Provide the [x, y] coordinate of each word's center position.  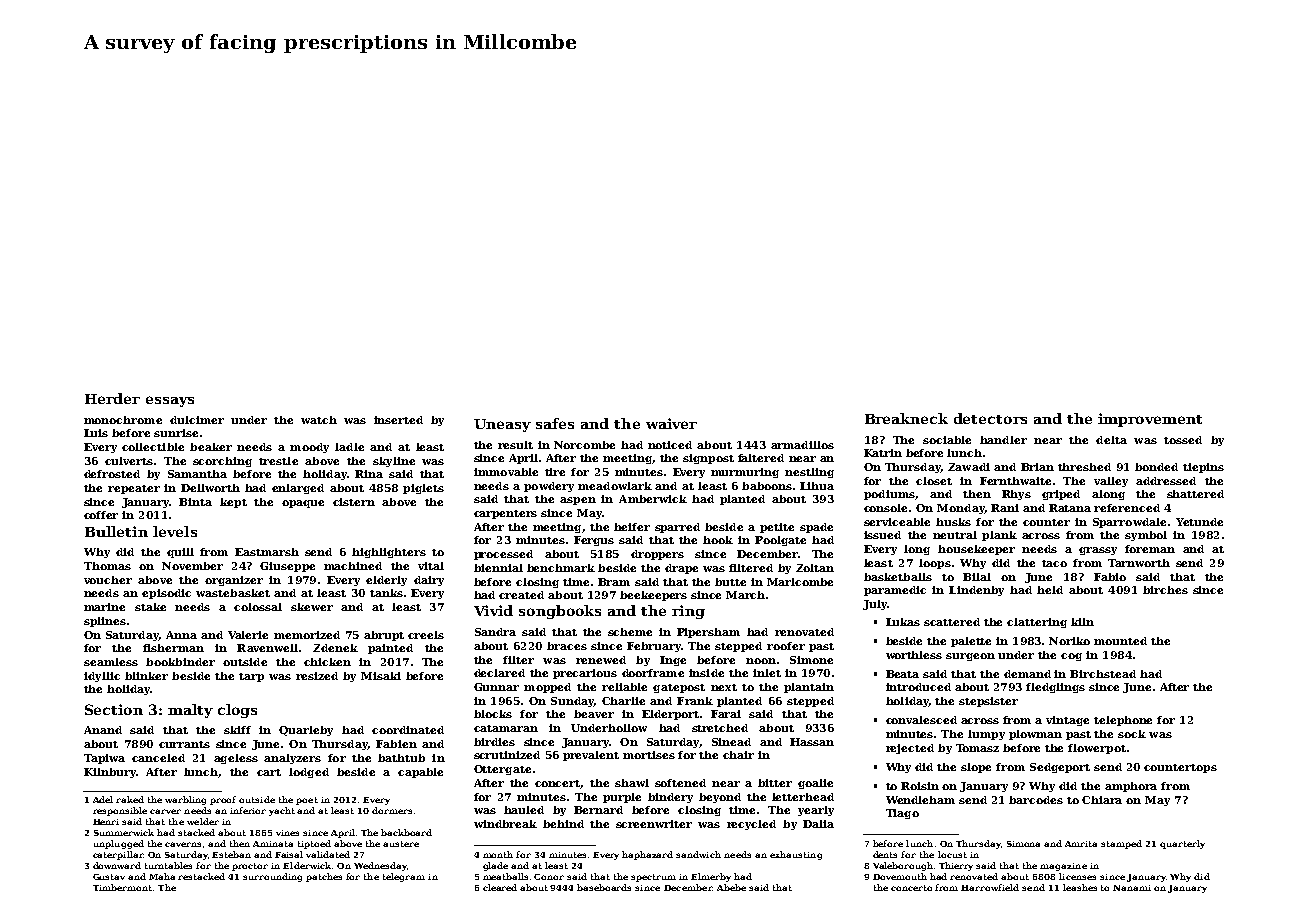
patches [324, 877]
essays [170, 401]
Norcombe [584, 445]
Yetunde [1199, 522]
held [1050, 590]
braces [567, 646]
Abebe [731, 887]
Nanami [1132, 888]
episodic [166, 594]
